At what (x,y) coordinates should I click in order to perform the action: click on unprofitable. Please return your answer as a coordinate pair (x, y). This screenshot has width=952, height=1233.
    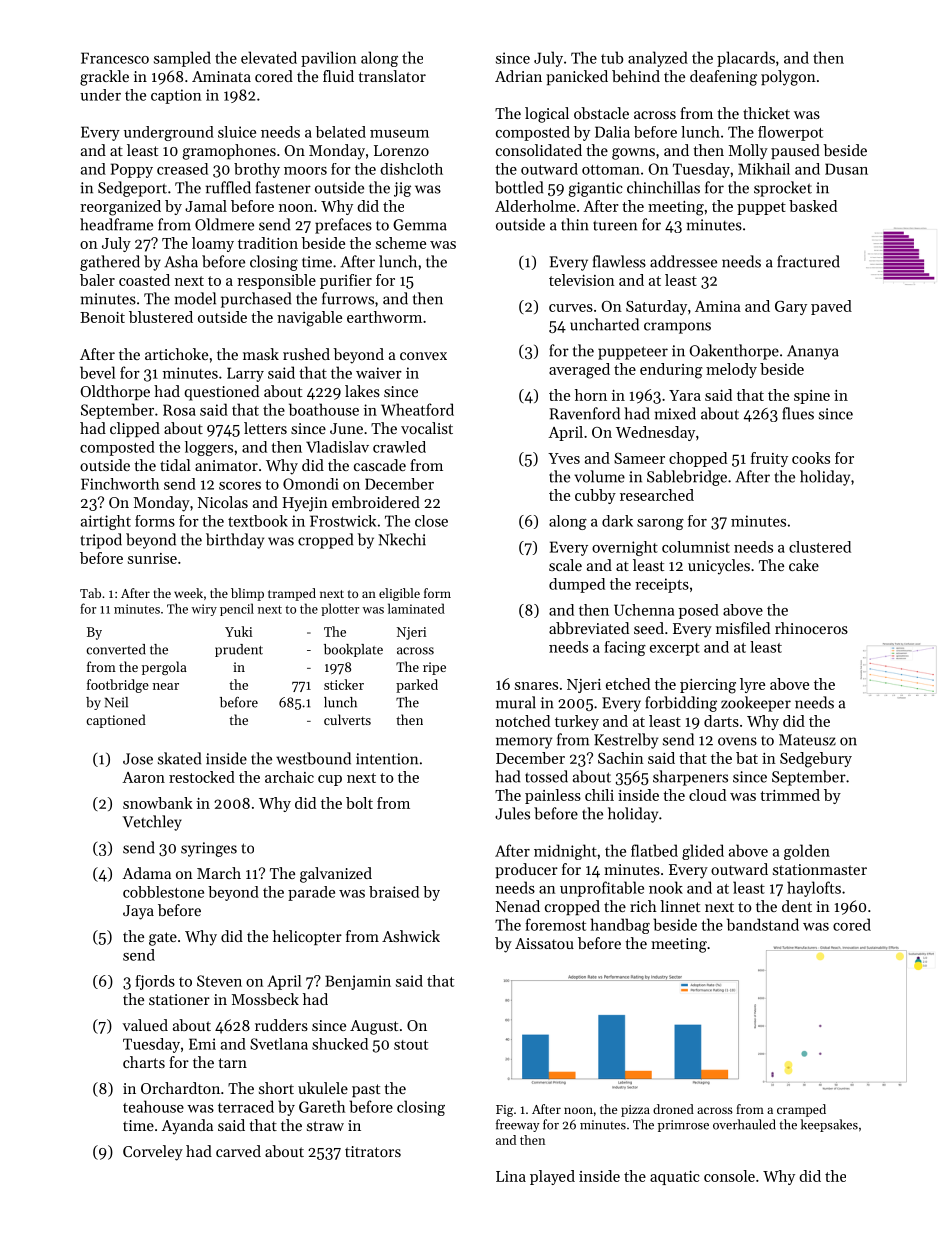
    Looking at the image, I should click on (602, 889).
